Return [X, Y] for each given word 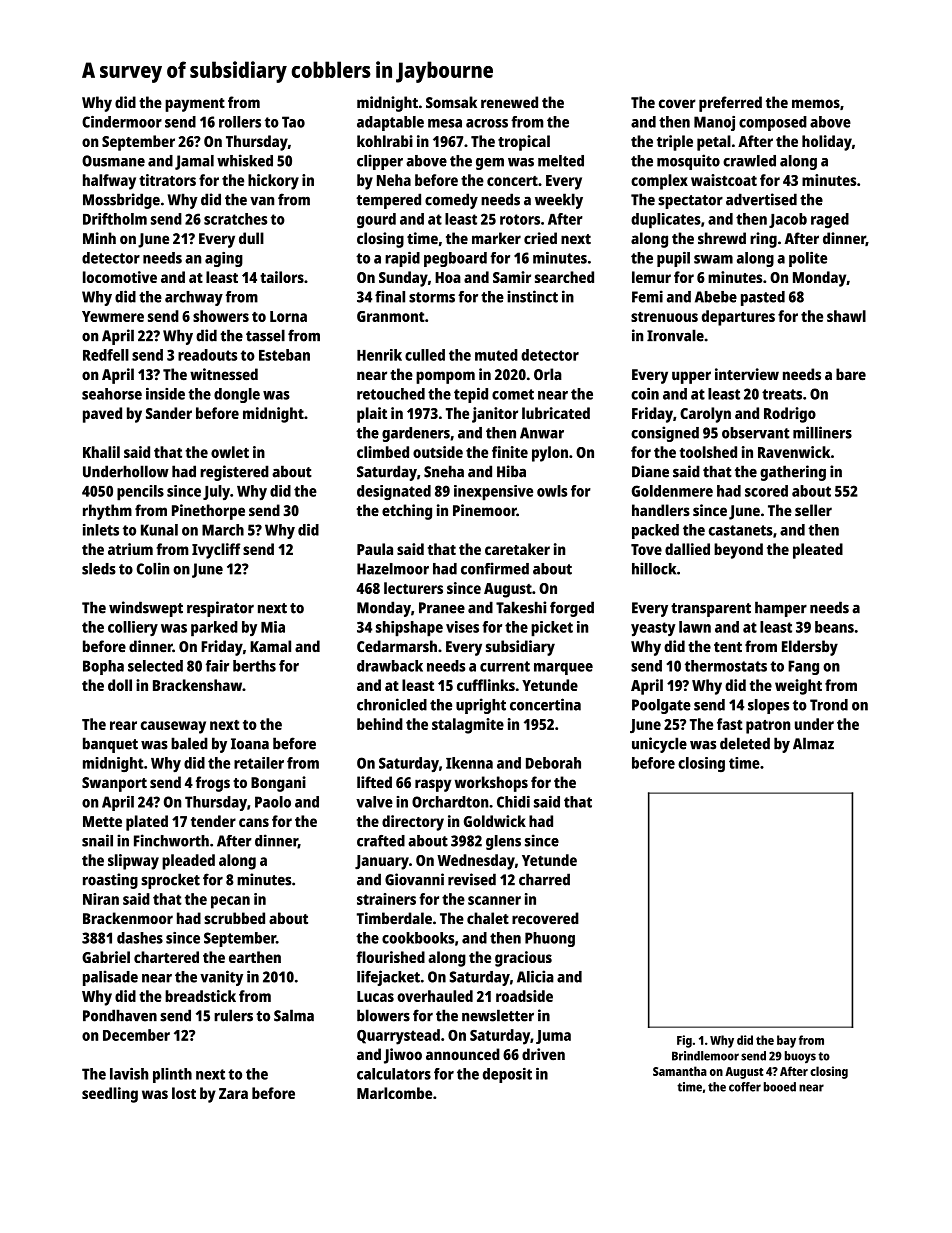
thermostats [726, 666]
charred [544, 879]
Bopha [103, 667]
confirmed [495, 568]
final [390, 296]
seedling [110, 1095]
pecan [230, 902]
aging [224, 259]
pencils [140, 493]
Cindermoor [122, 122]
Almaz [813, 743]
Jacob [788, 220]
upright [481, 706]
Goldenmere [672, 491]
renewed [509, 102]
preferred [730, 104]
